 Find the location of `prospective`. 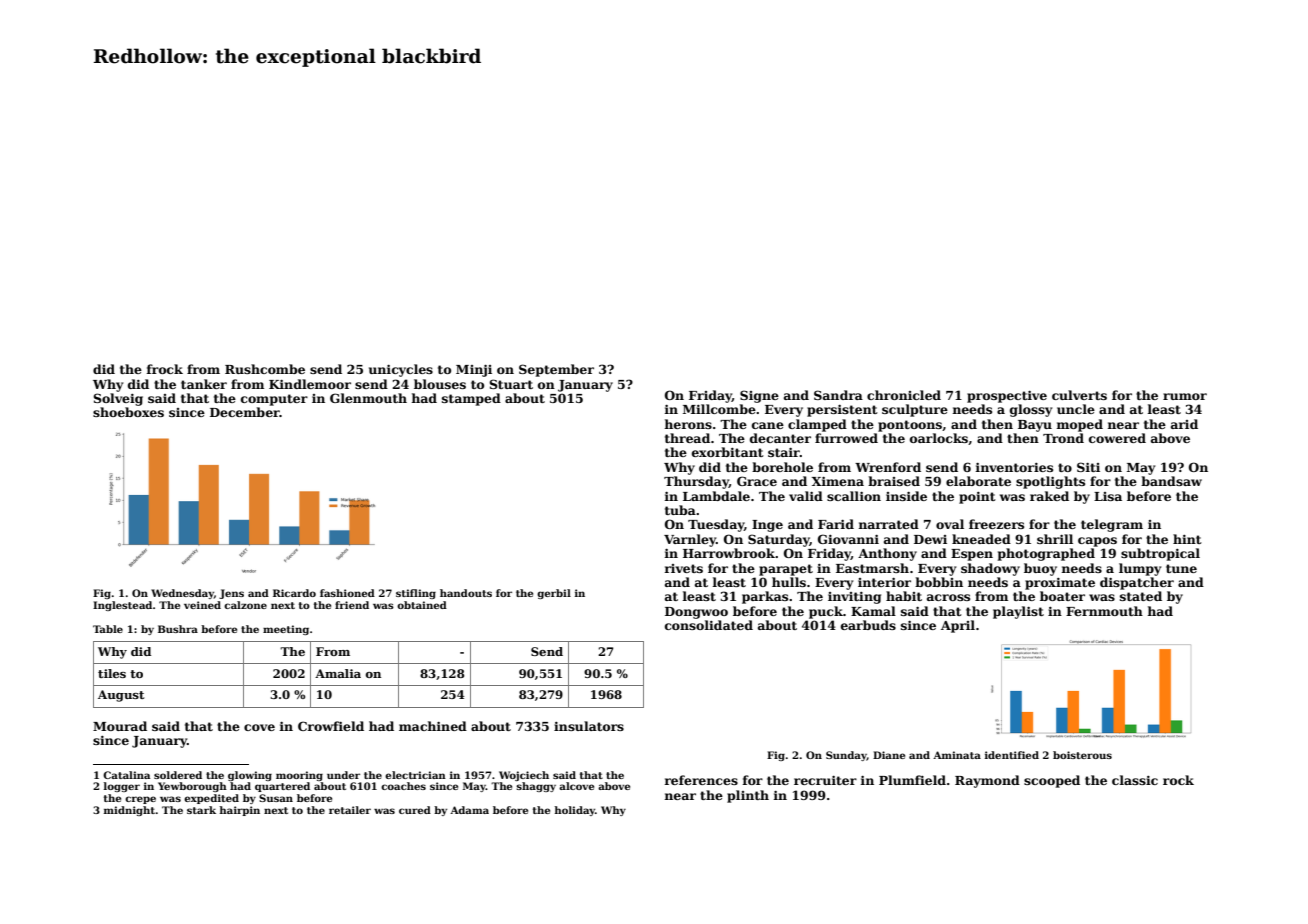

prospective is located at coordinates (1007, 397).
